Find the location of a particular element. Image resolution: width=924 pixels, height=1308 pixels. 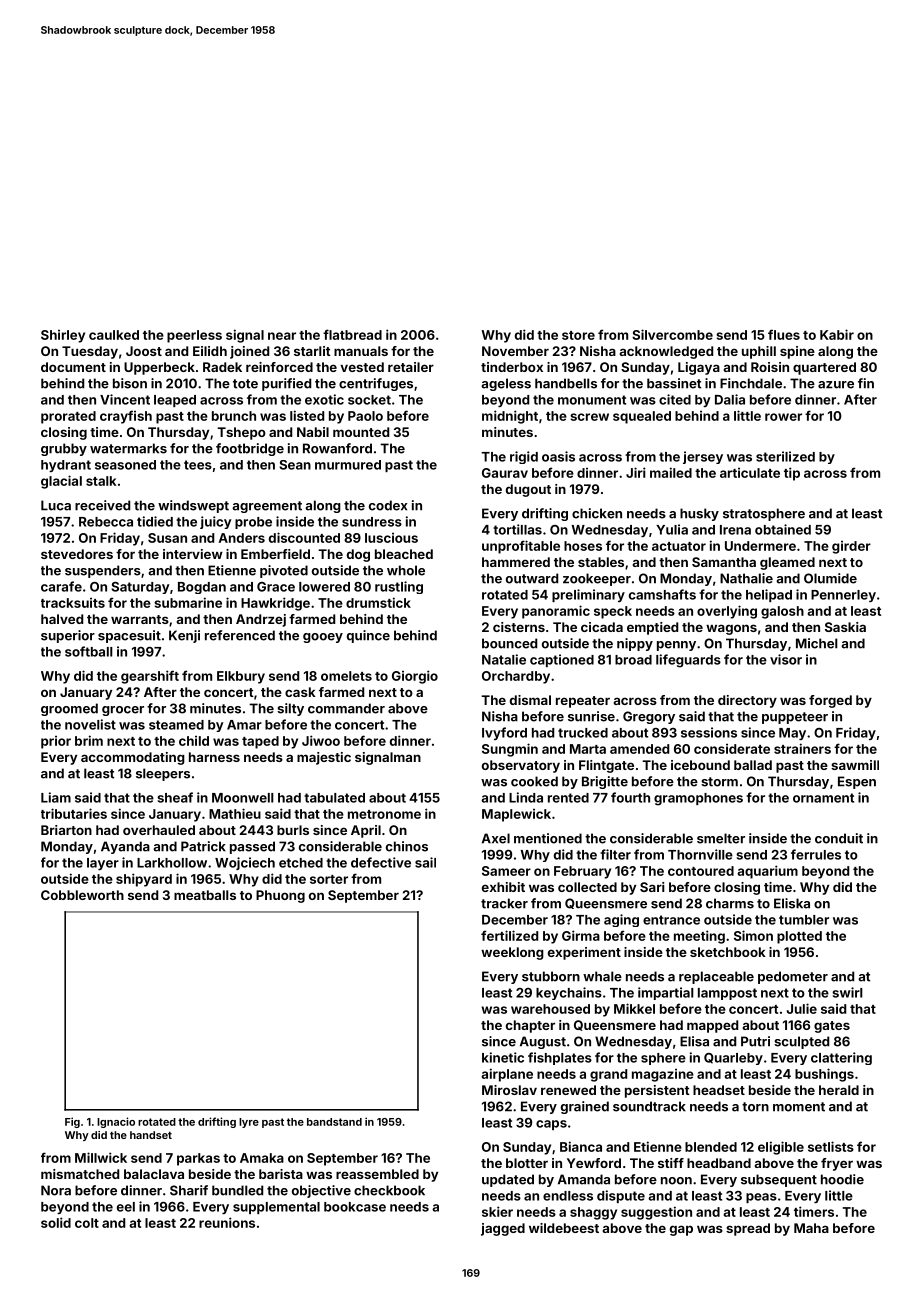

peerless is located at coordinates (194, 336).
